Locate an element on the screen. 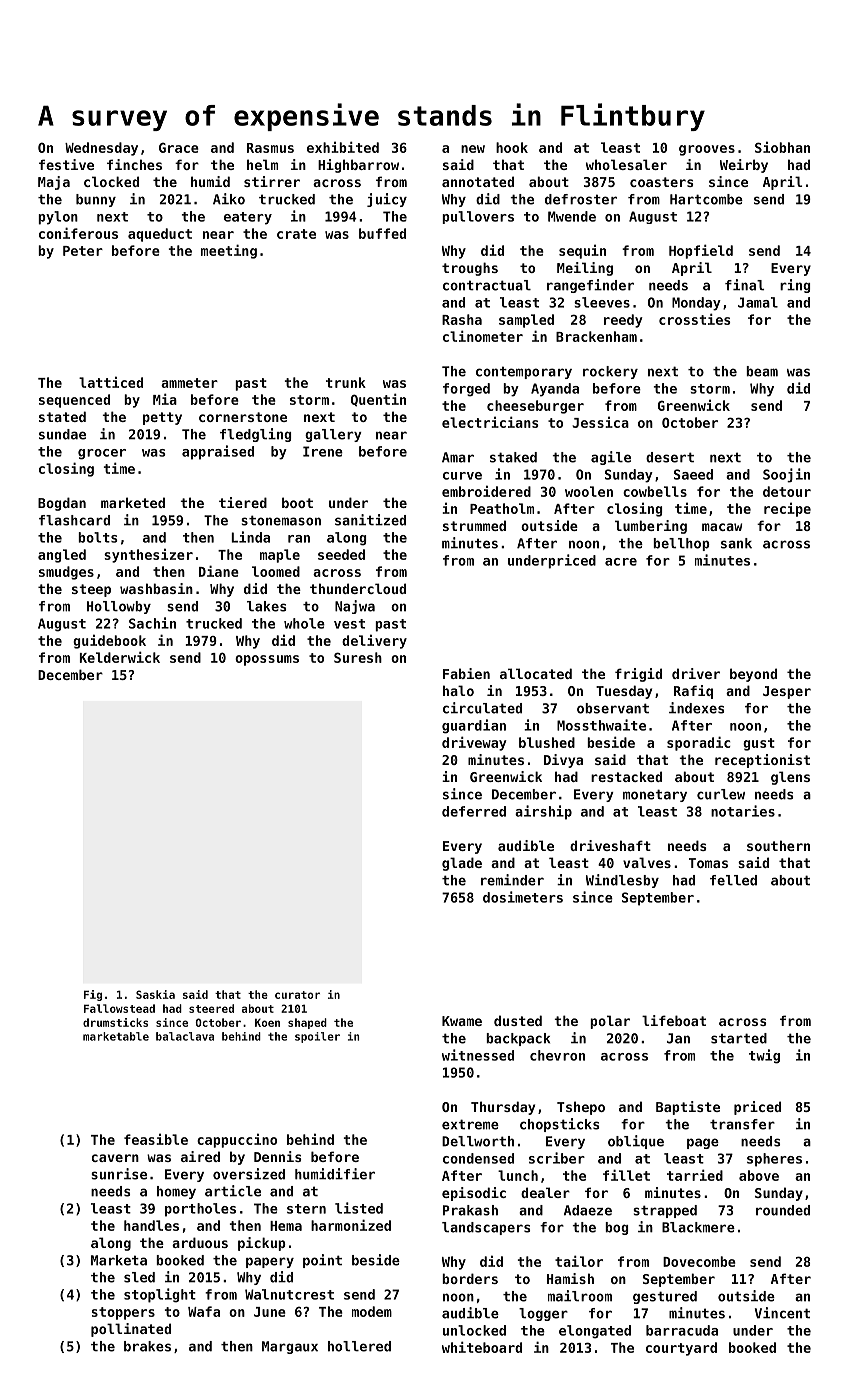  cheeseburger is located at coordinates (535, 407).
